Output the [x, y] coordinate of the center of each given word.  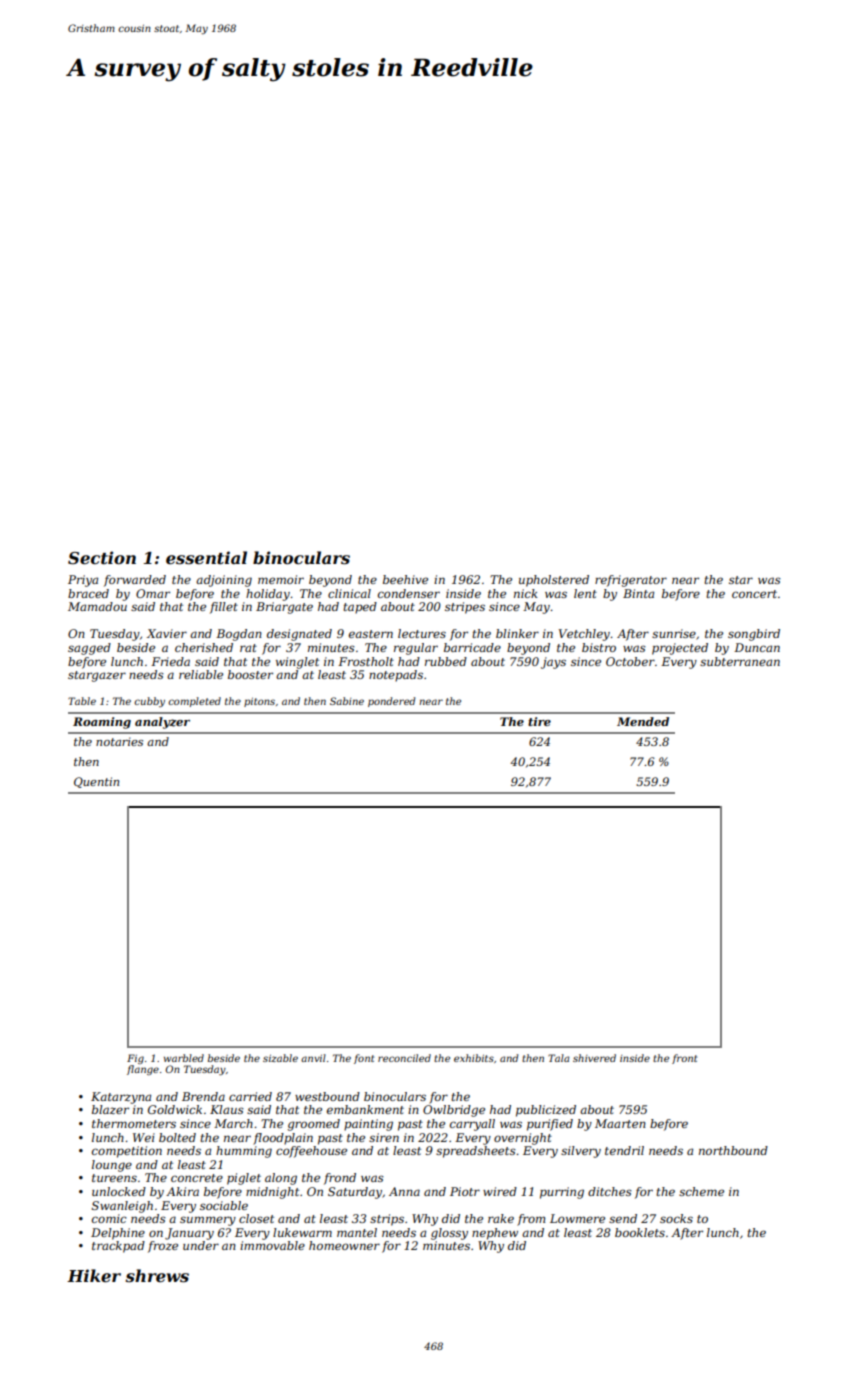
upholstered [554, 581]
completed [194, 702]
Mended [643, 721]
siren [384, 1137]
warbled [184, 1058]
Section [102, 557]
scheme [701, 1191]
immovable [272, 1245]
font [364, 1059]
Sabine [347, 701]
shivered [594, 1058]
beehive [405, 579]
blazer [110, 1109]
